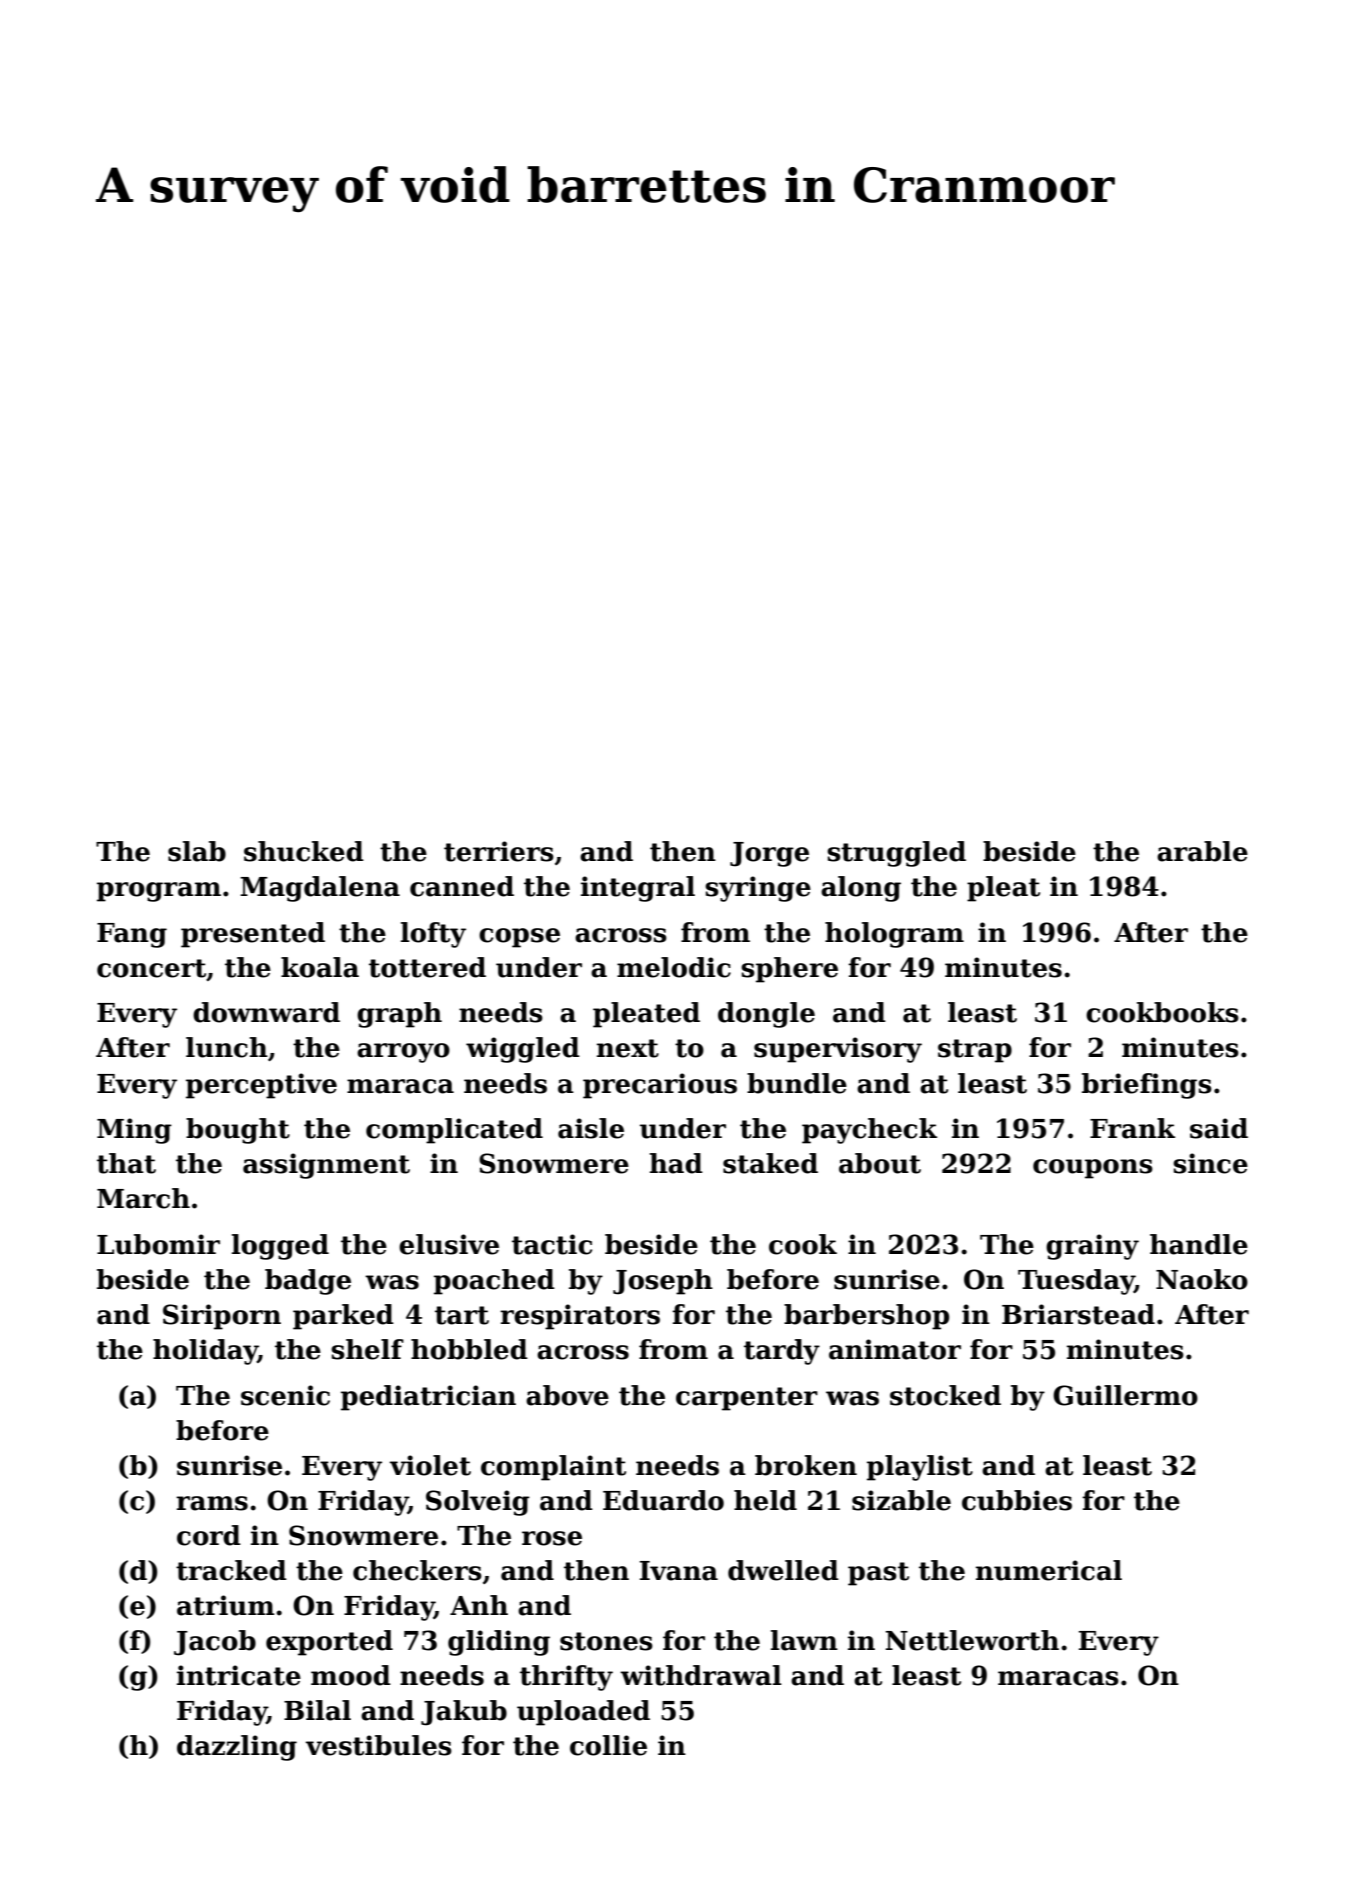 This screenshot has width=1345, height=1902. I want to click on program, so click(159, 892).
